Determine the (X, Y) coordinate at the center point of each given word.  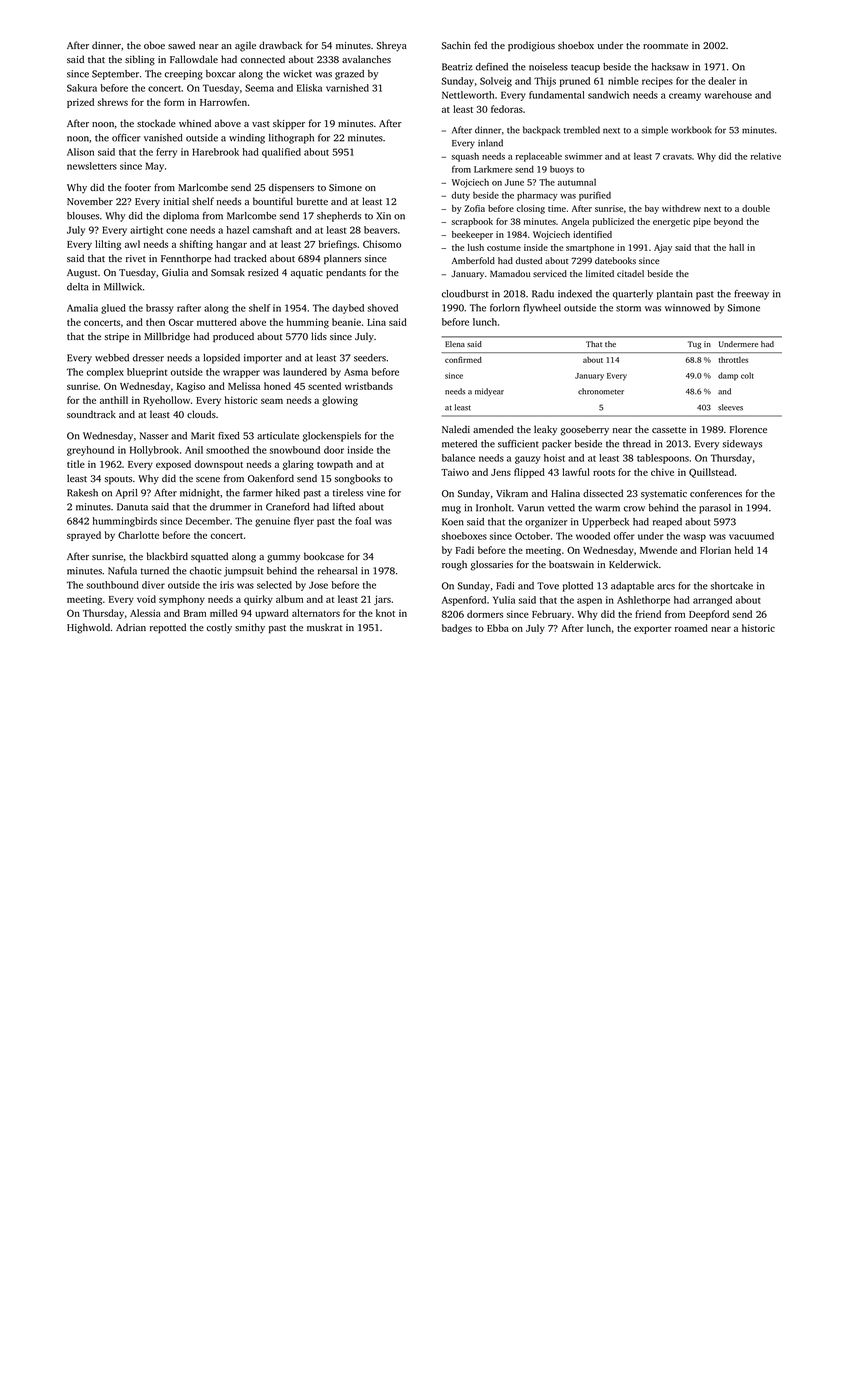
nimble (623, 81)
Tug (694, 345)
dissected (603, 493)
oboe (154, 45)
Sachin (456, 45)
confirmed (463, 359)
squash (465, 157)
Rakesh (82, 493)
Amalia (82, 308)
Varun (530, 508)
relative (766, 156)
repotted (168, 628)
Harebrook (215, 152)
